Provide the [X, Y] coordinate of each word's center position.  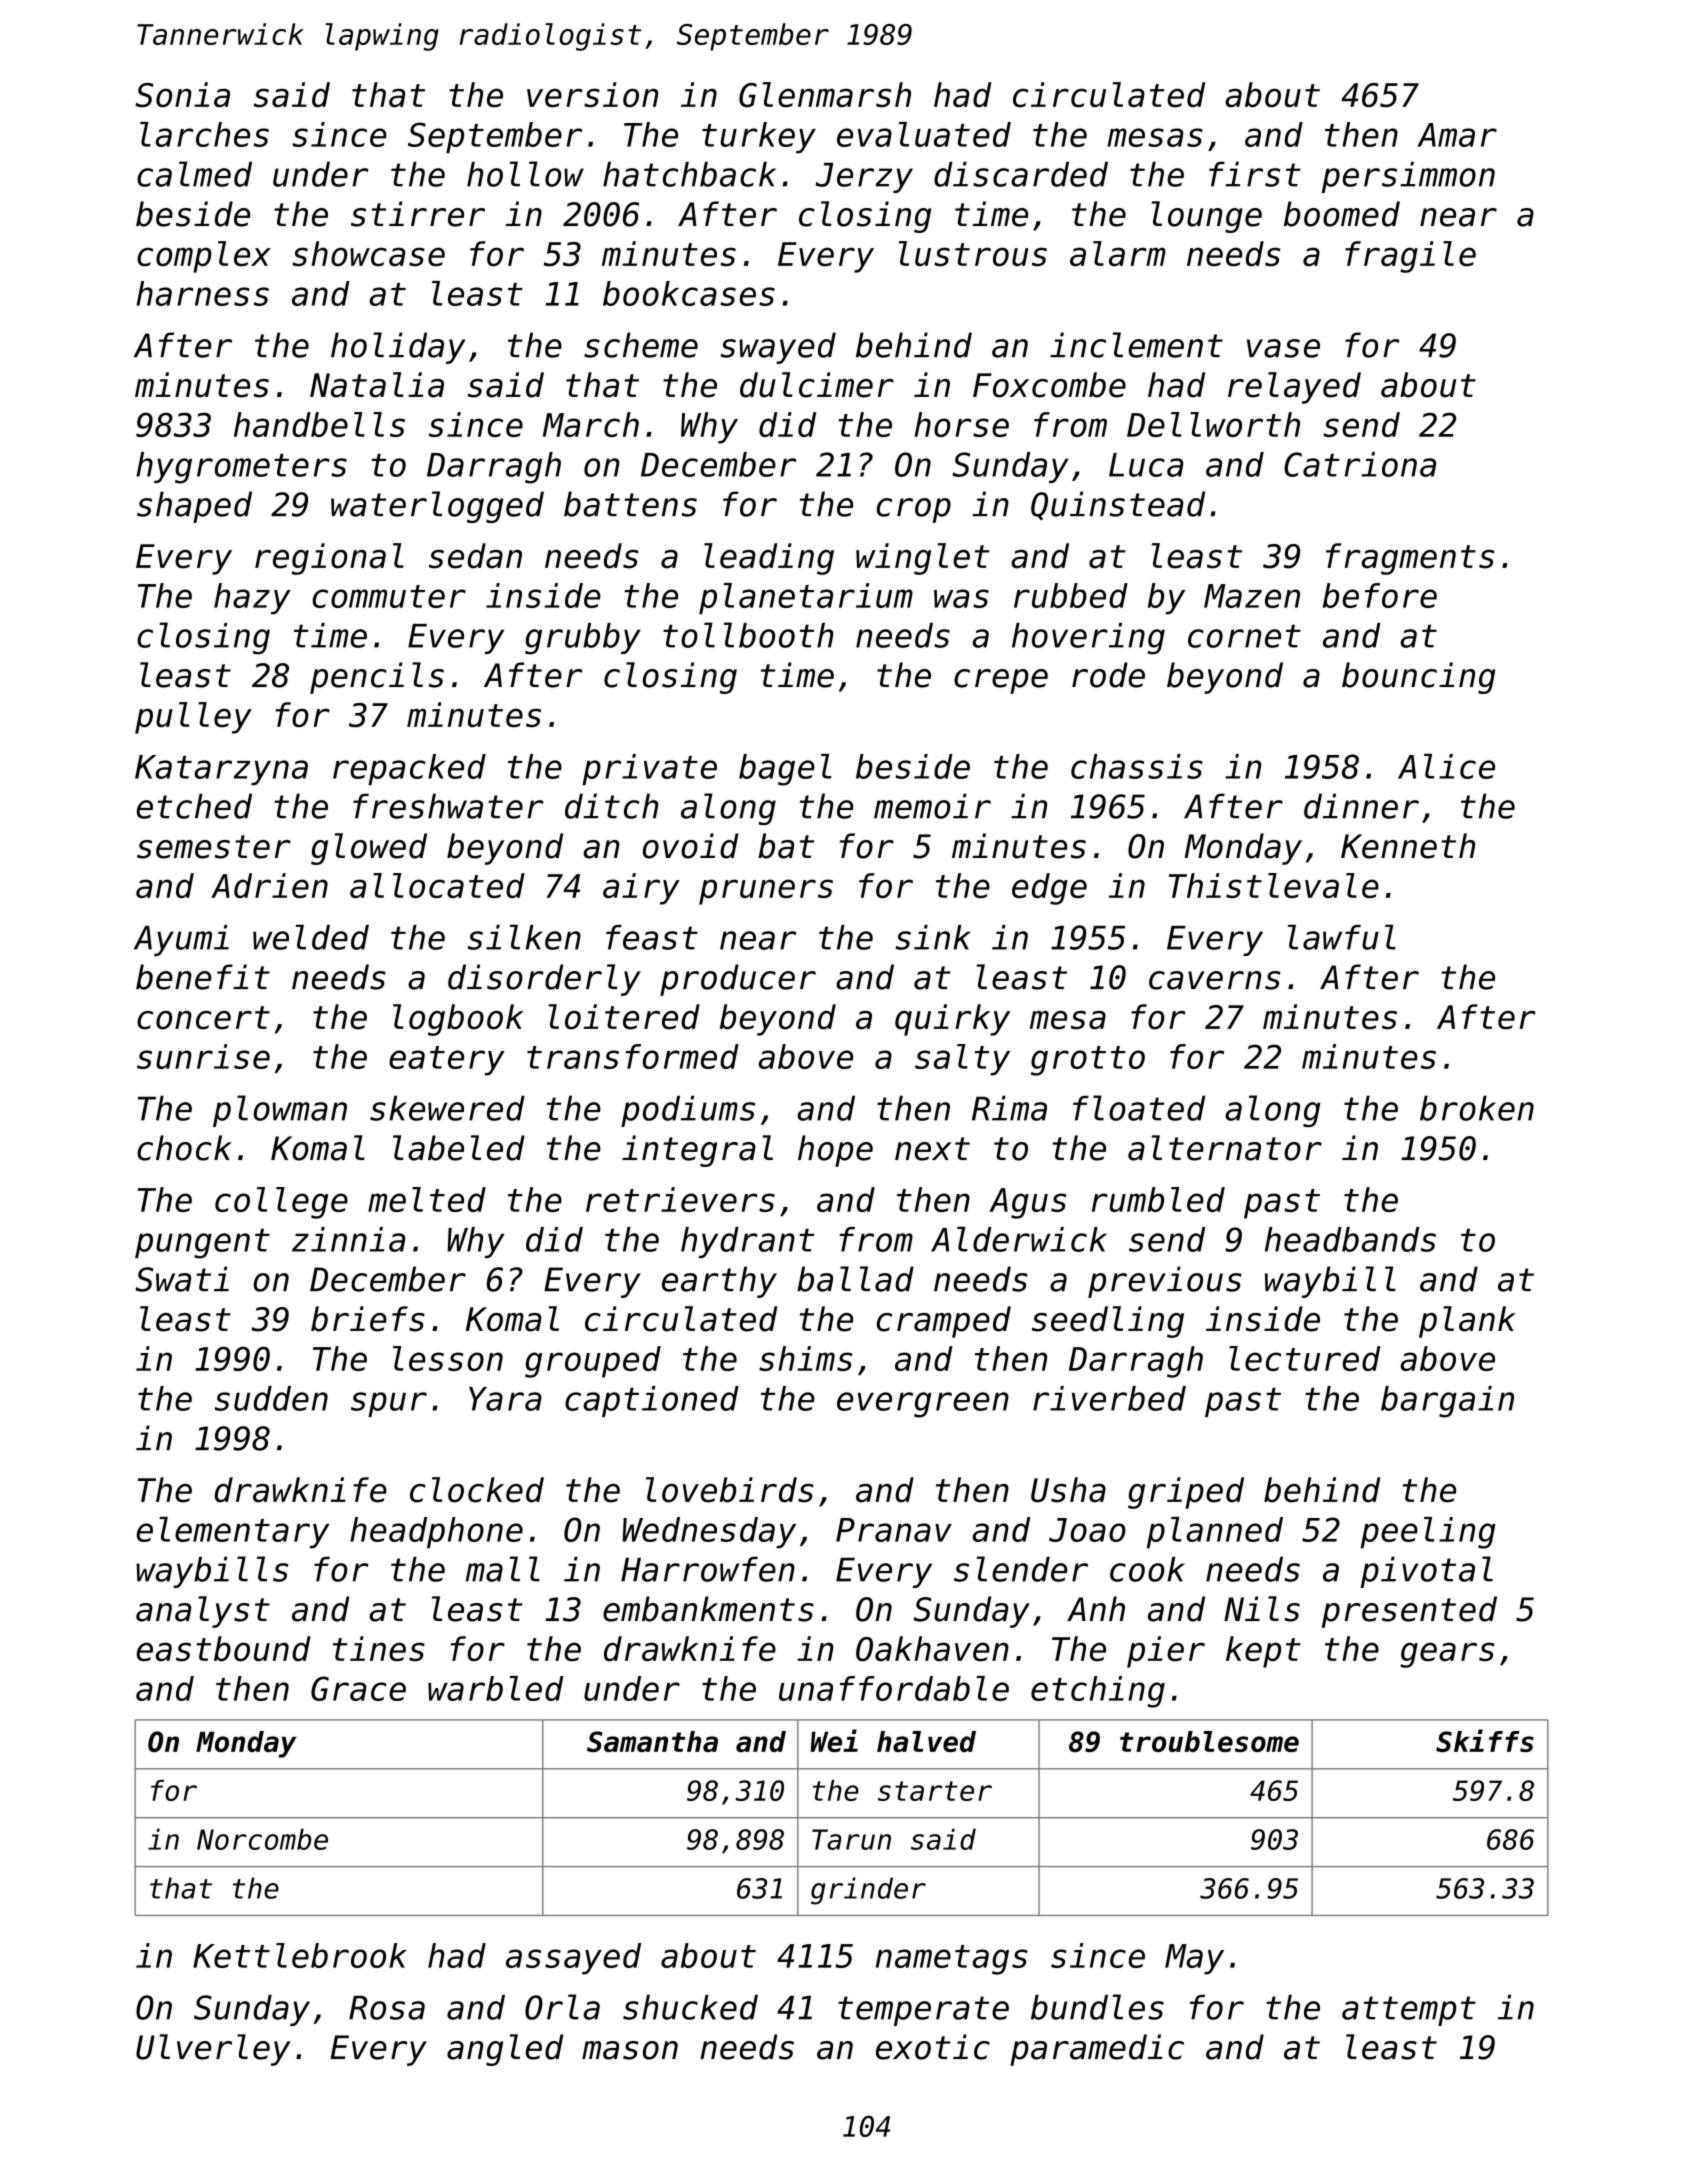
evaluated [924, 134]
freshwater [448, 806]
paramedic [1097, 2050]
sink [933, 937]
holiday [398, 348]
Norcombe [262, 1839]
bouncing [1418, 678]
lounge [1207, 217]
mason [630, 2050]
